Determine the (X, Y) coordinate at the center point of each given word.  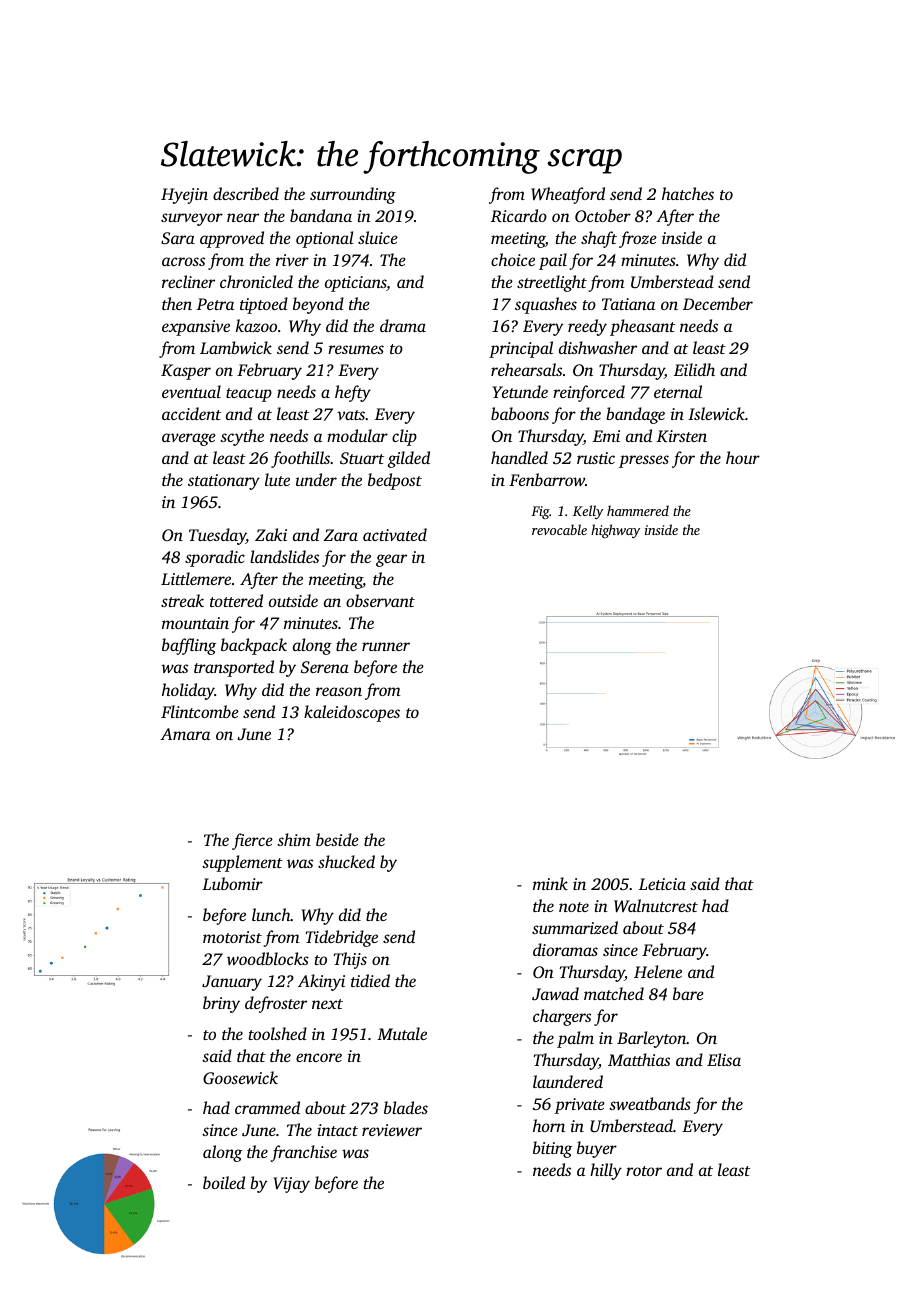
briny (221, 1004)
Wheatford (568, 195)
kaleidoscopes (352, 713)
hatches (688, 193)
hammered (638, 510)
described (246, 193)
